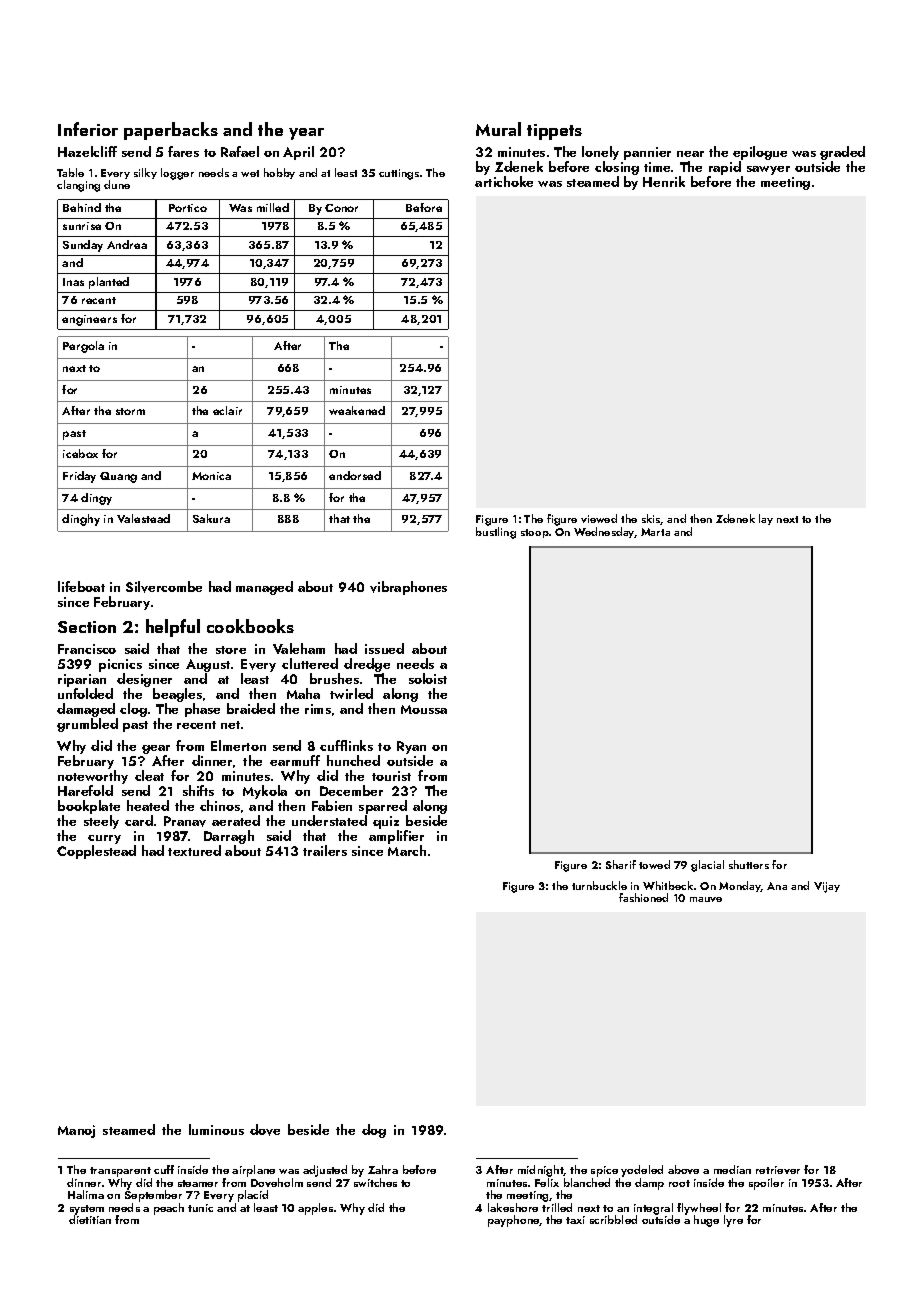  I want to click on Wednesday, so click(604, 532).
